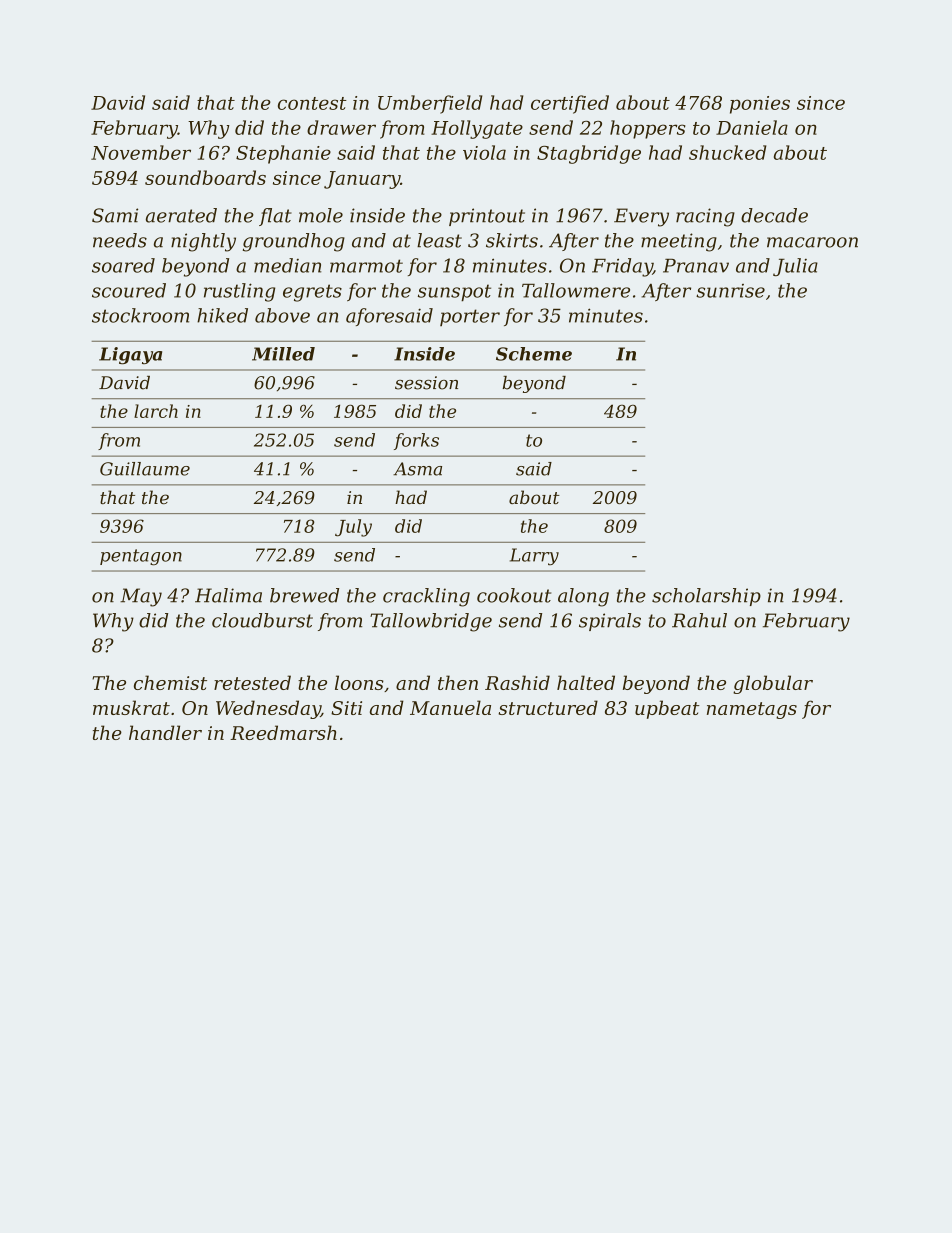 Image resolution: width=952 pixels, height=1233 pixels. Describe the element at coordinates (699, 620) in the page. I see `Rahul` at that location.
